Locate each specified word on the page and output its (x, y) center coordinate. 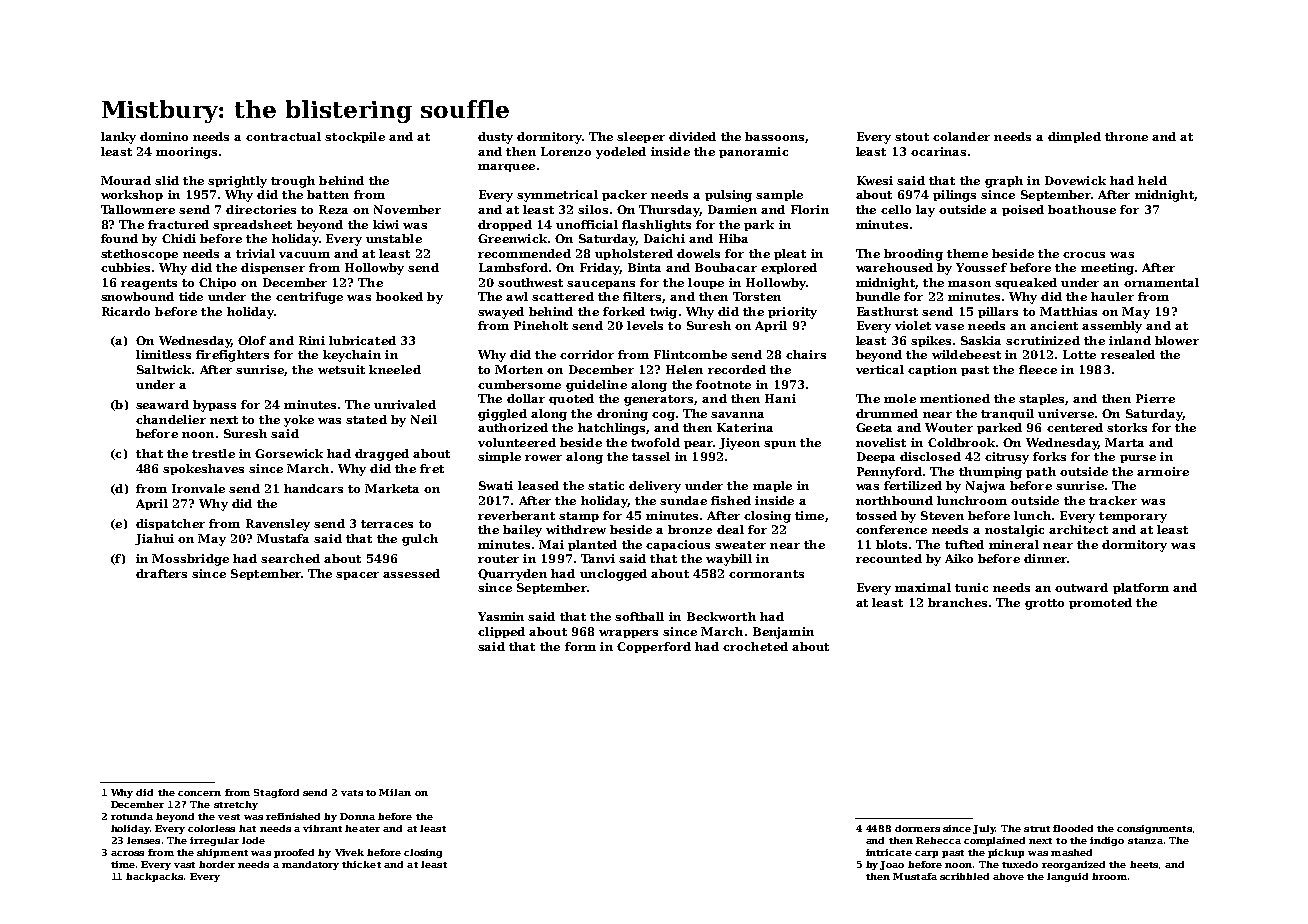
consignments (1154, 829)
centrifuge (309, 298)
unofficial (587, 224)
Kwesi (875, 180)
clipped (501, 632)
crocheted (755, 646)
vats (352, 793)
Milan (395, 792)
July (984, 829)
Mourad (126, 180)
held (1152, 180)
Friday (599, 269)
